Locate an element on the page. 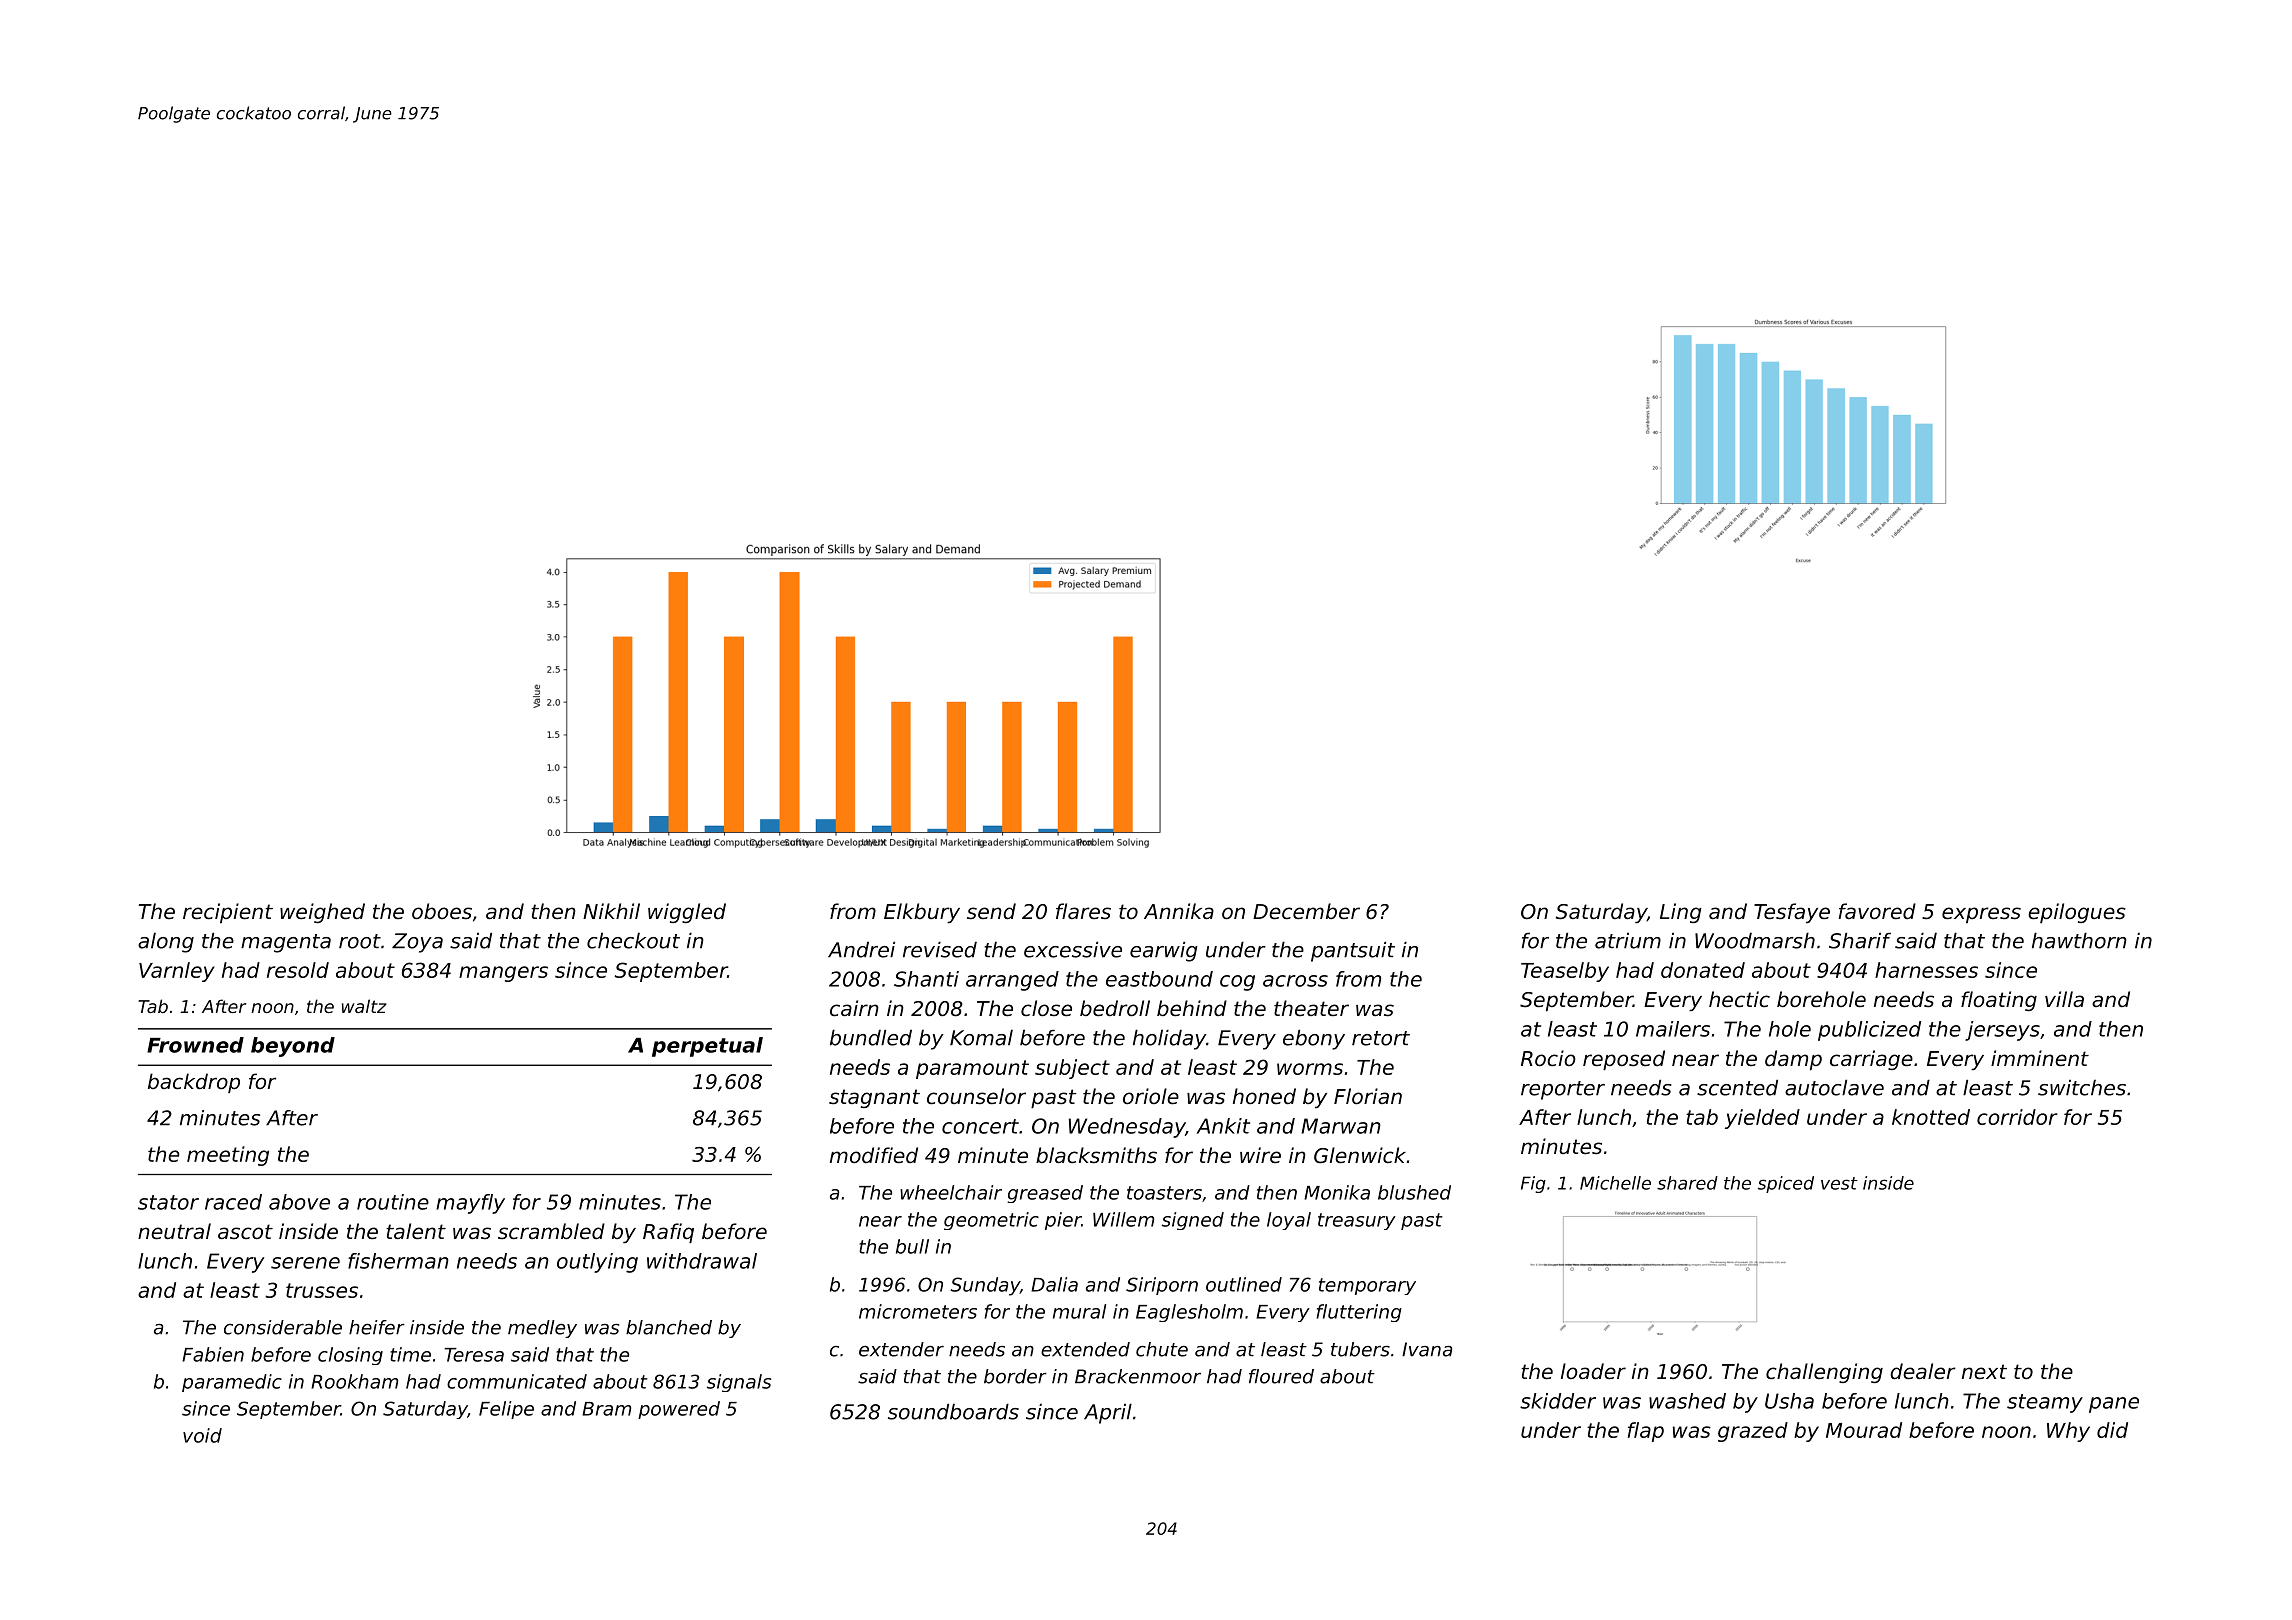 The height and width of the document is (1620, 2292). next is located at coordinates (1984, 1372).
